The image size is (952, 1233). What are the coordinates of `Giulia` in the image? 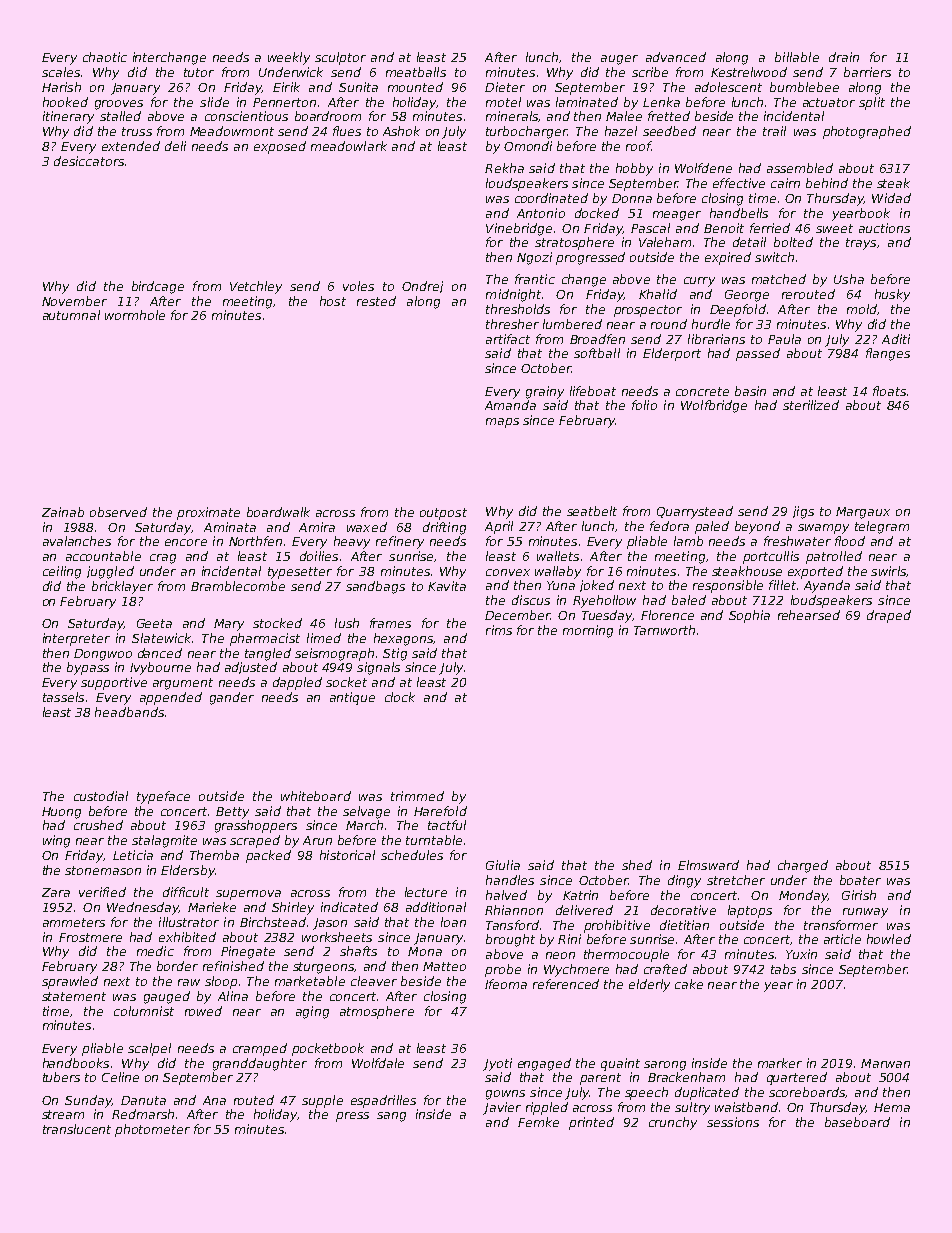 It's located at (503, 865).
